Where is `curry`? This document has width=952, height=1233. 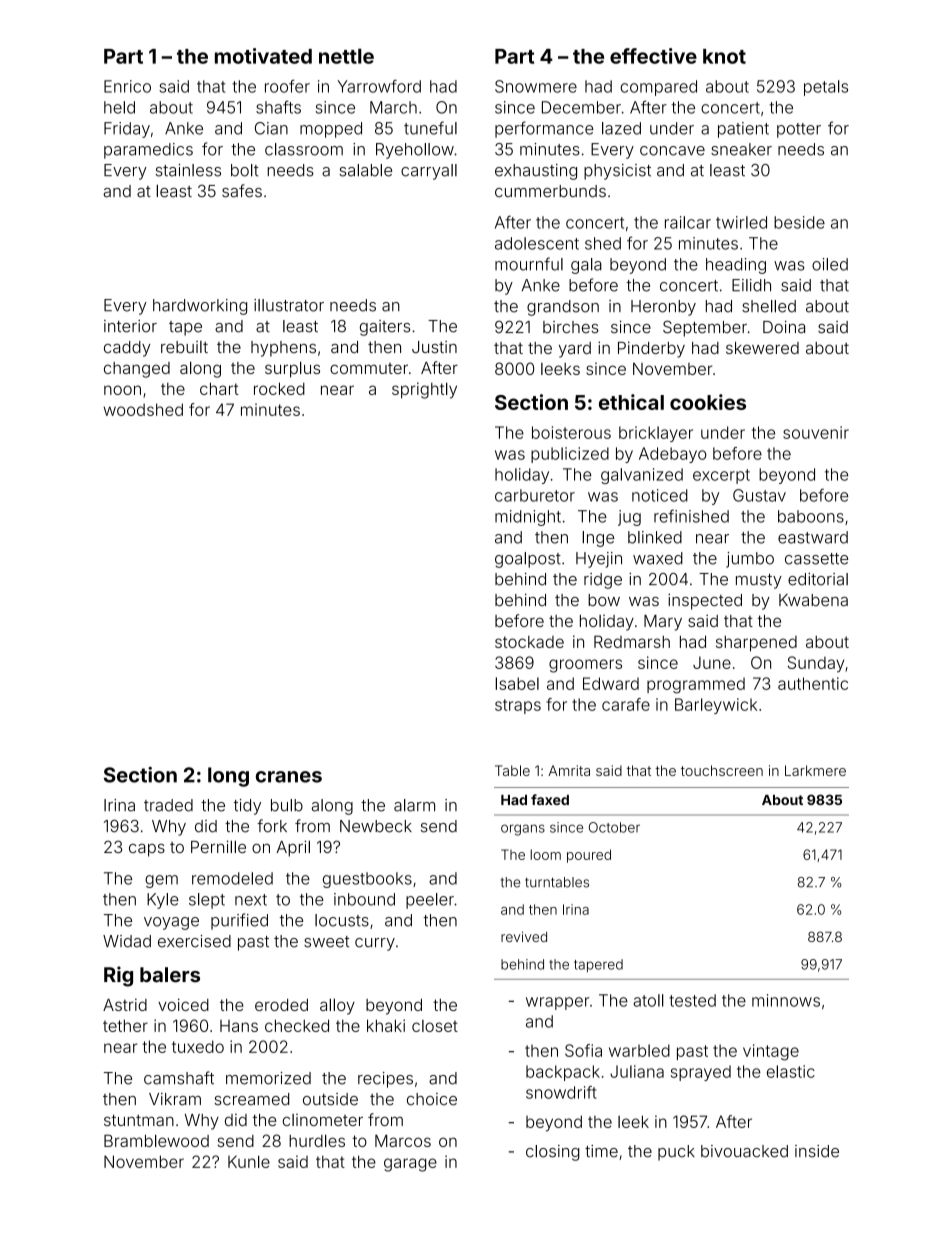 curry is located at coordinates (375, 944).
